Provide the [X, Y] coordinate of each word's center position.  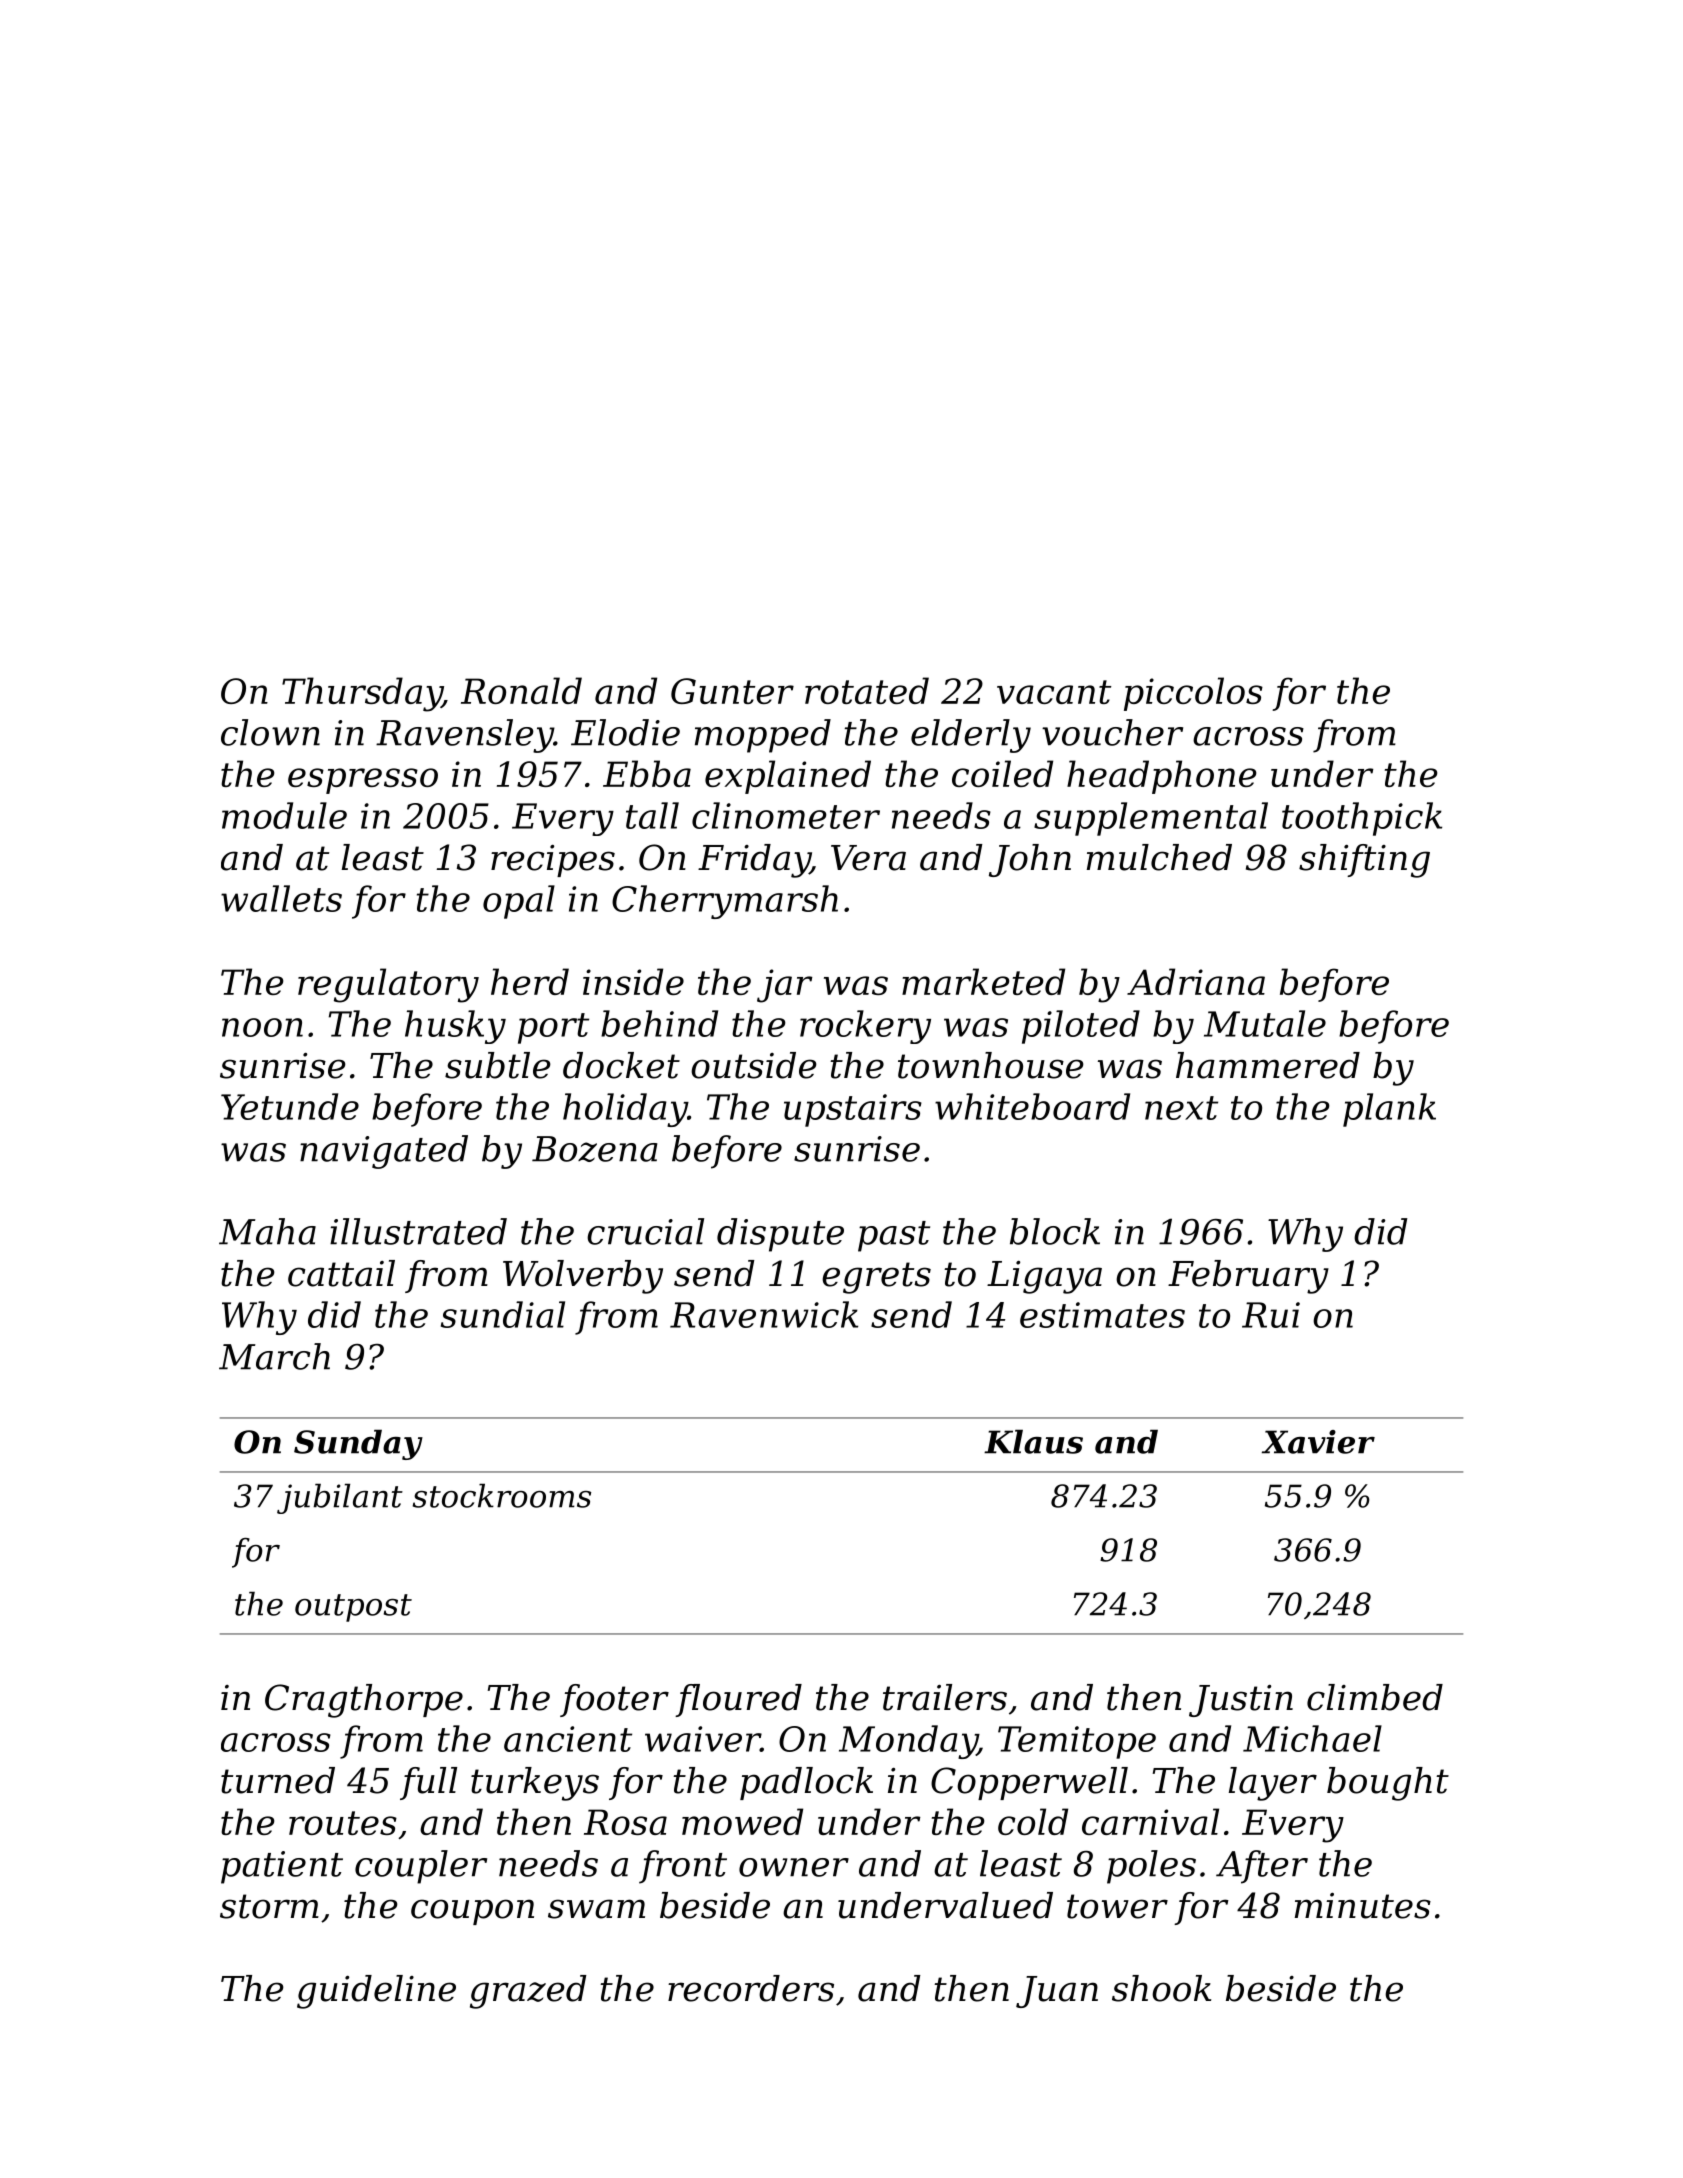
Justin [1241, 1701]
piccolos [1193, 694]
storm [269, 1906]
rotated [867, 690]
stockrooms [502, 1495]
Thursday [362, 694]
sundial [503, 1314]
